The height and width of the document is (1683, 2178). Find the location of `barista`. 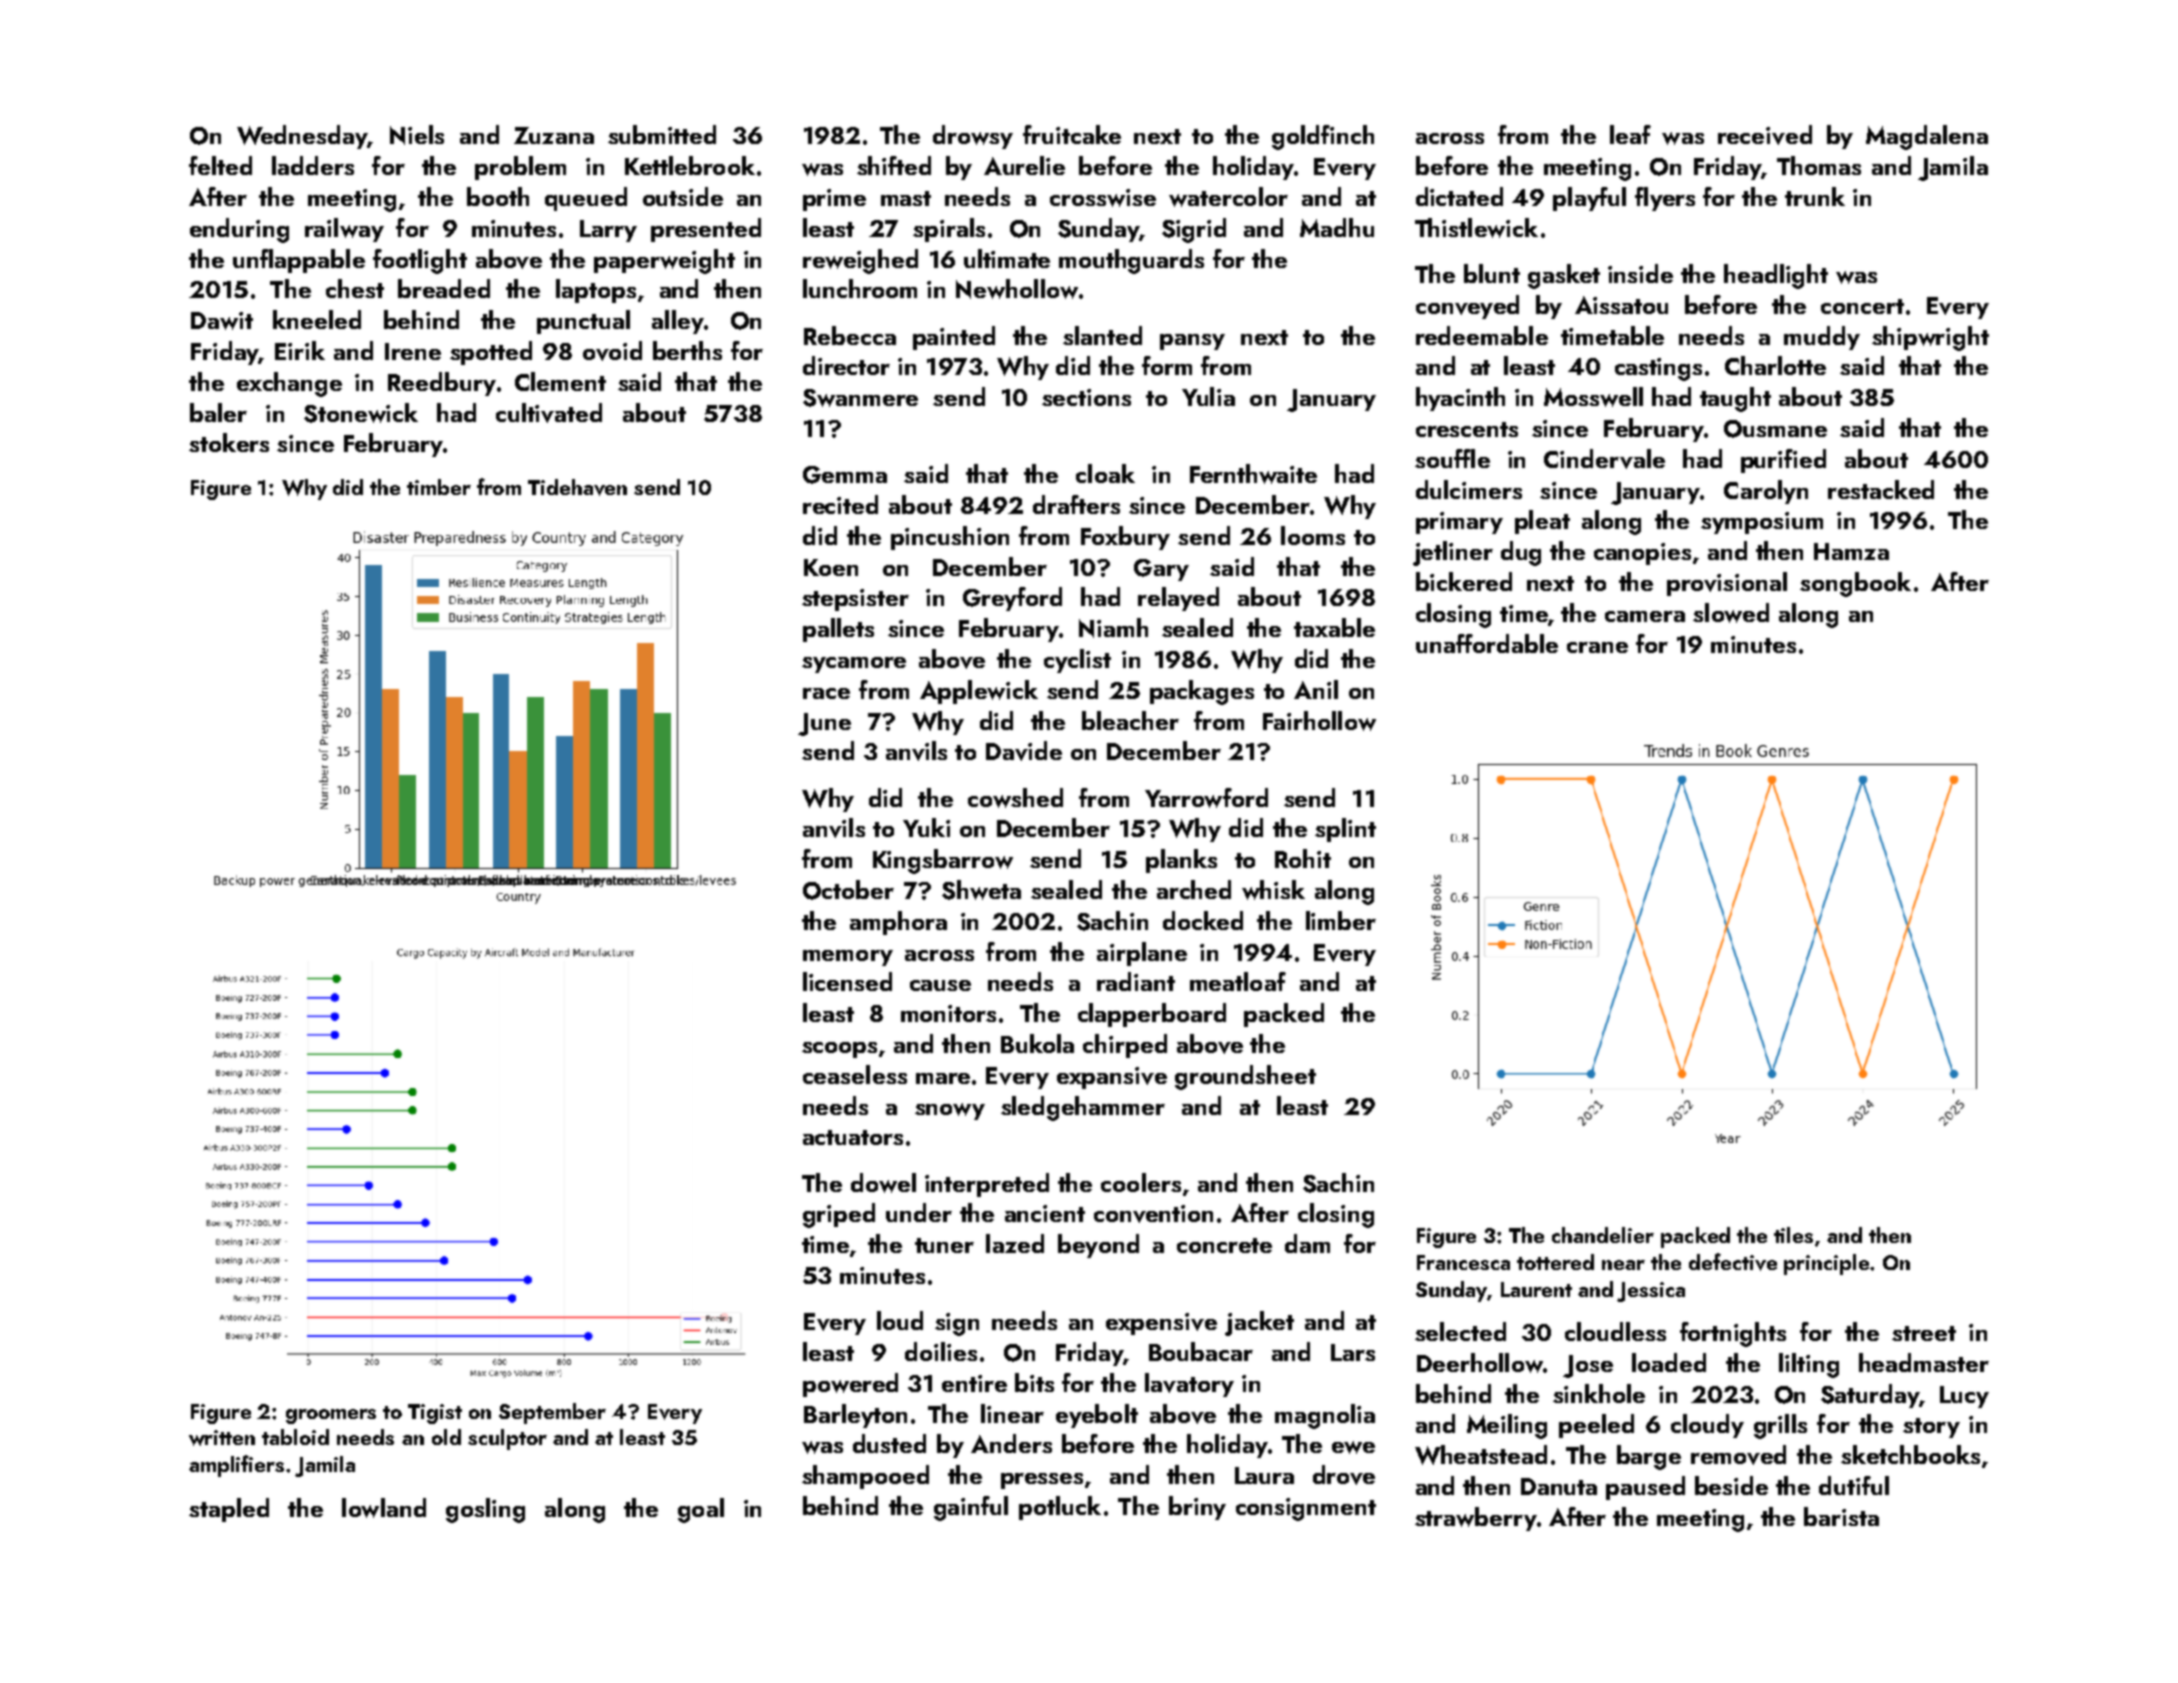

barista is located at coordinates (1841, 1516).
